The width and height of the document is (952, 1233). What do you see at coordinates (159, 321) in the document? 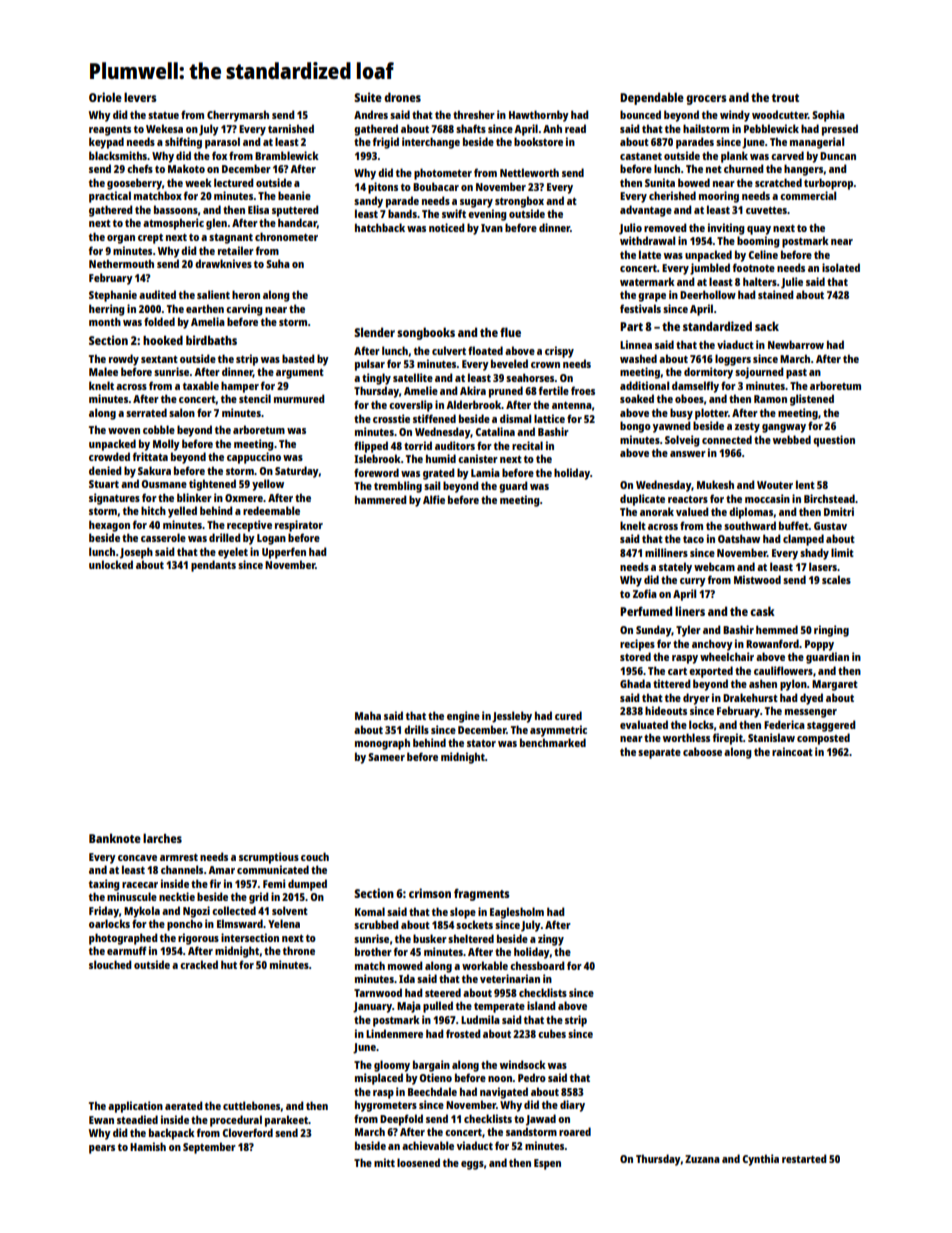
I see `folded` at bounding box center [159, 321].
